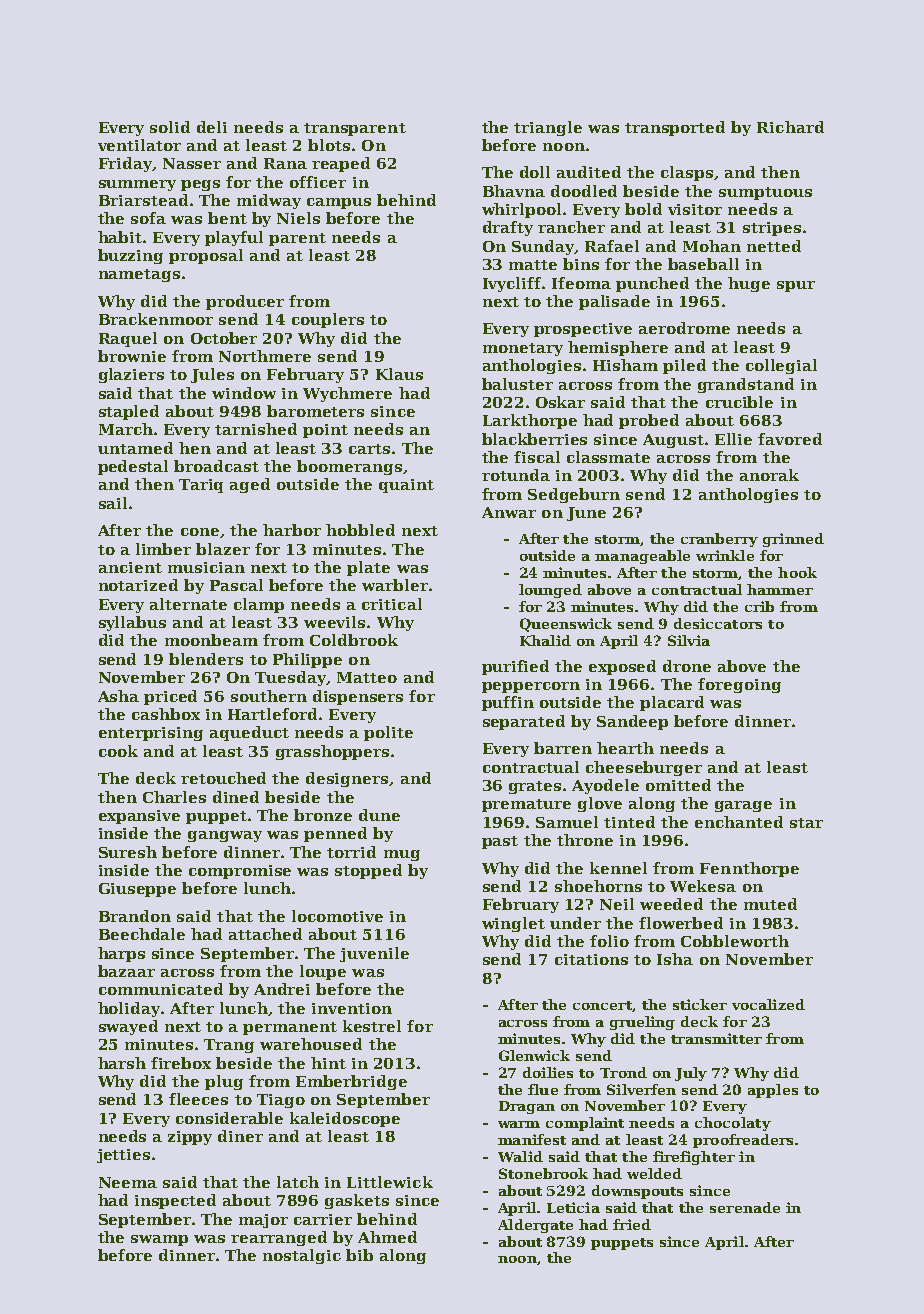 This document has width=924, height=1314. I want to click on deli, so click(212, 127).
